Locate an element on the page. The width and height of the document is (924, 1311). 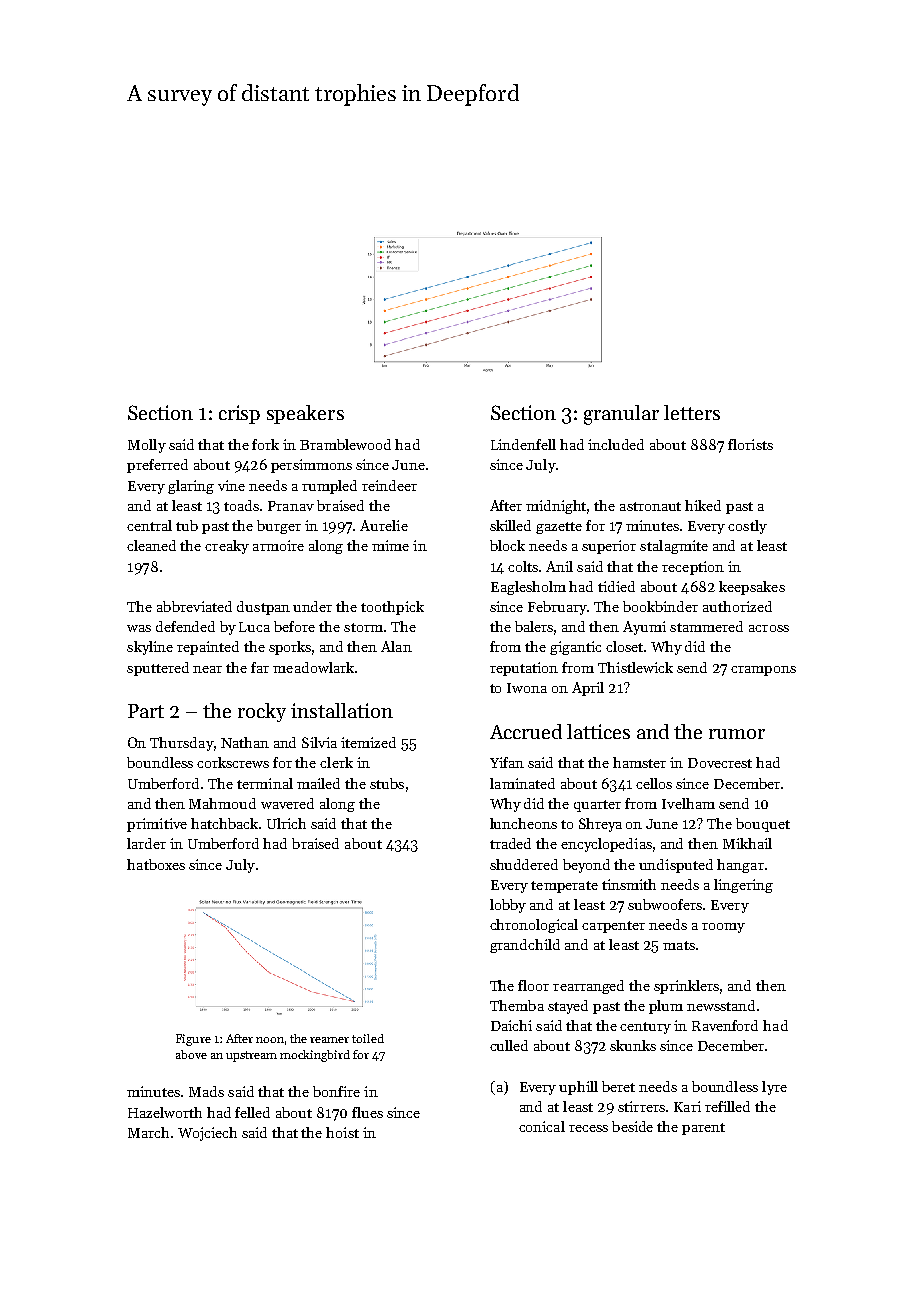
Themba is located at coordinates (517, 1005).
